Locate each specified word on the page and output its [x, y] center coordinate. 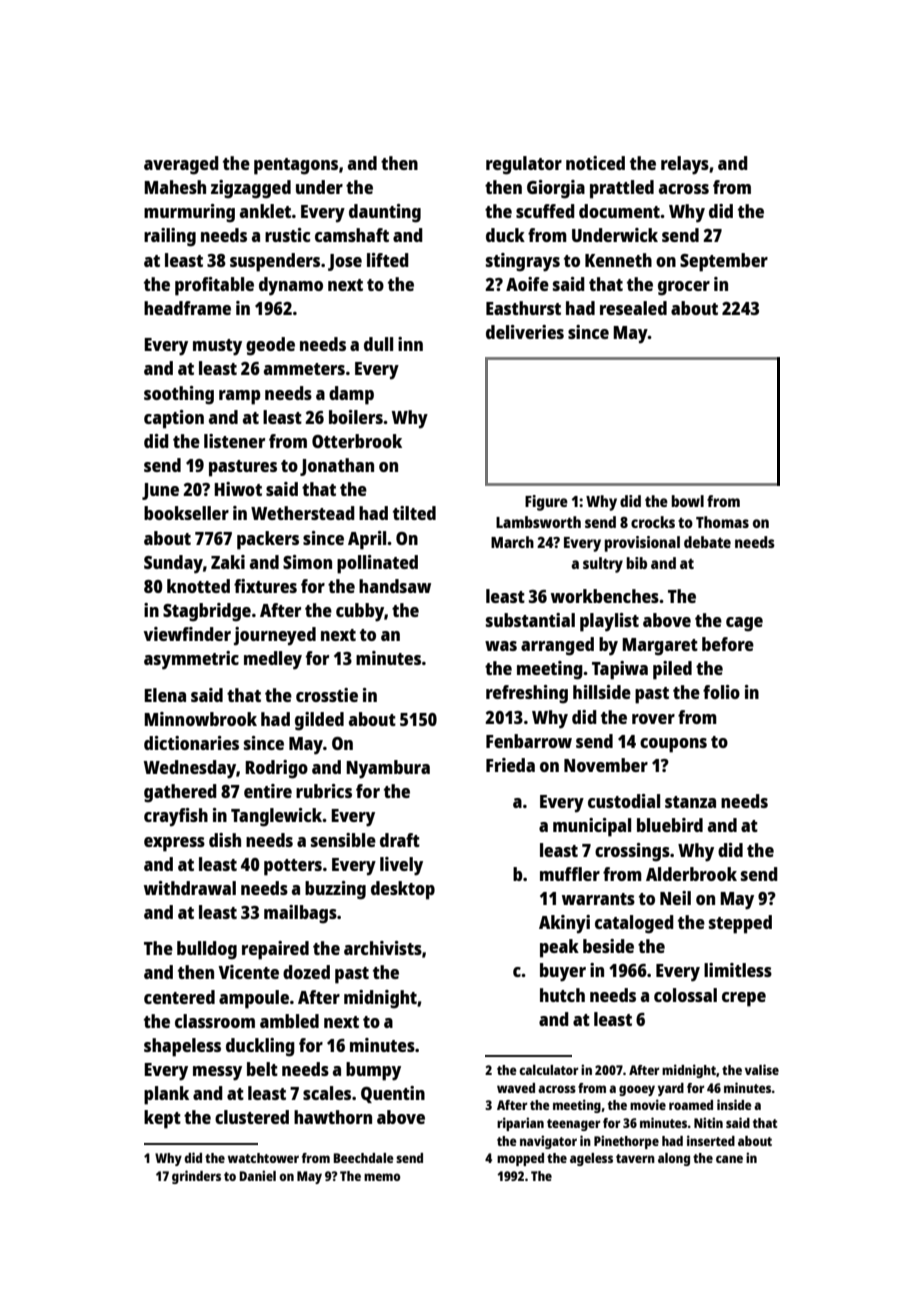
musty [217, 347]
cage [744, 624]
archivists [383, 948]
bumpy [373, 1071]
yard [671, 1089]
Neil [675, 898]
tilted [414, 513]
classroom [215, 1021]
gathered [180, 793]
